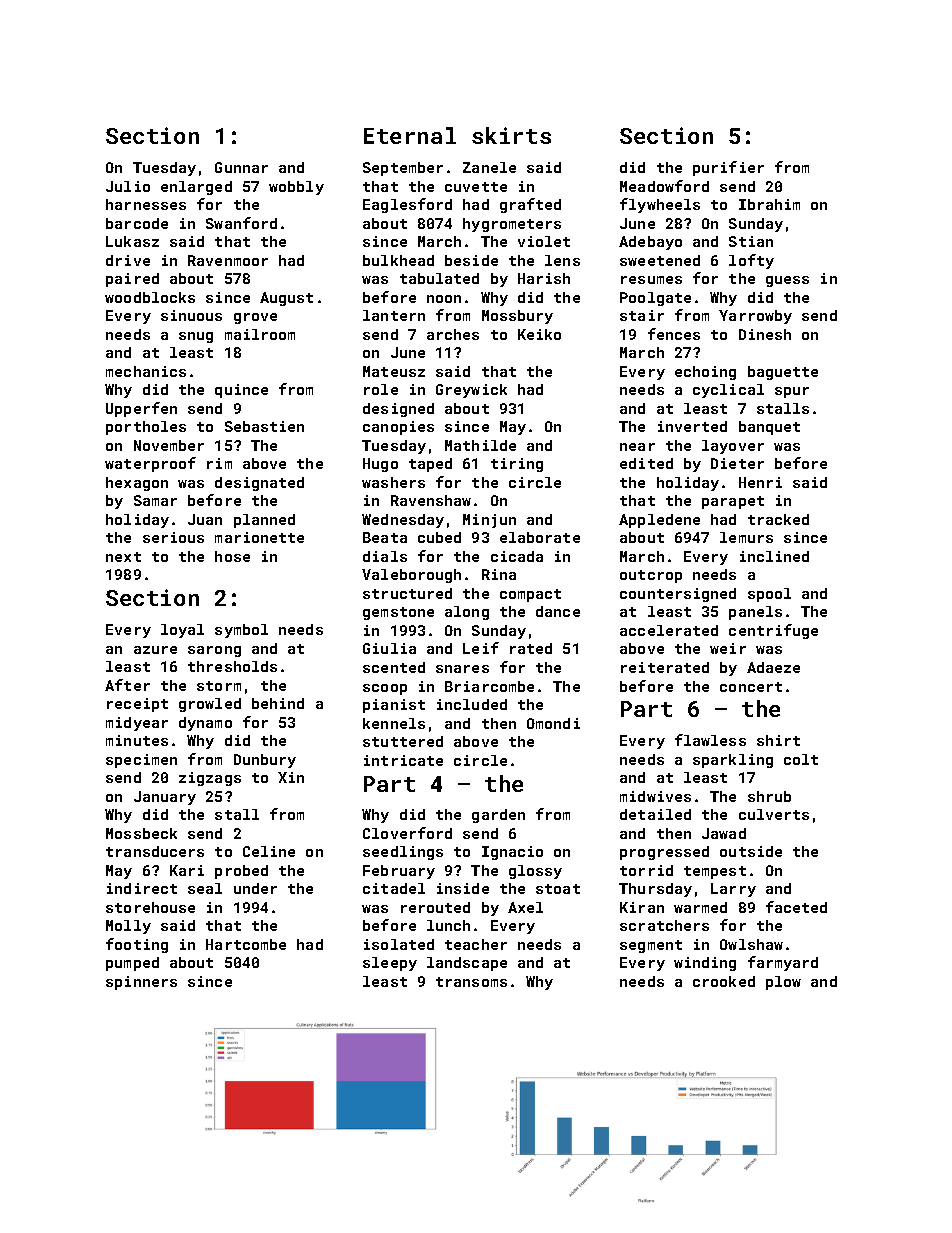  Describe the element at coordinates (511, 135) in the image. I see `skirts` at that location.
